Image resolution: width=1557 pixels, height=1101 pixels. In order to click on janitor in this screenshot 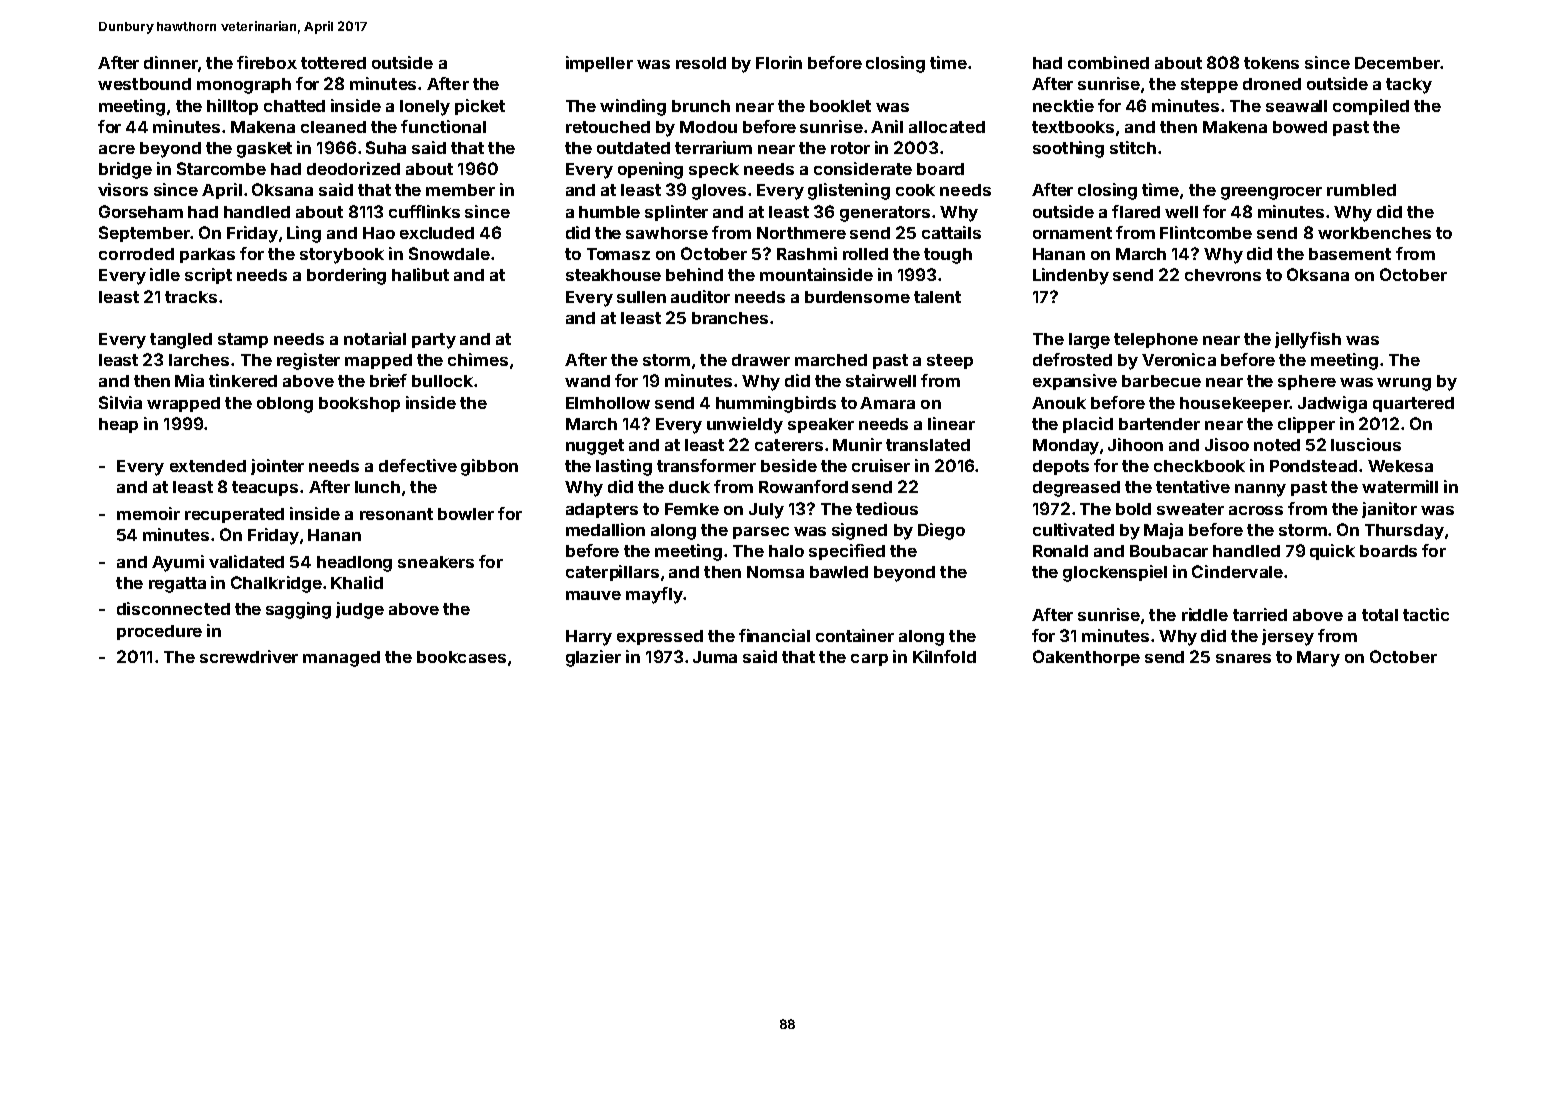, I will do `click(1389, 510)`.
